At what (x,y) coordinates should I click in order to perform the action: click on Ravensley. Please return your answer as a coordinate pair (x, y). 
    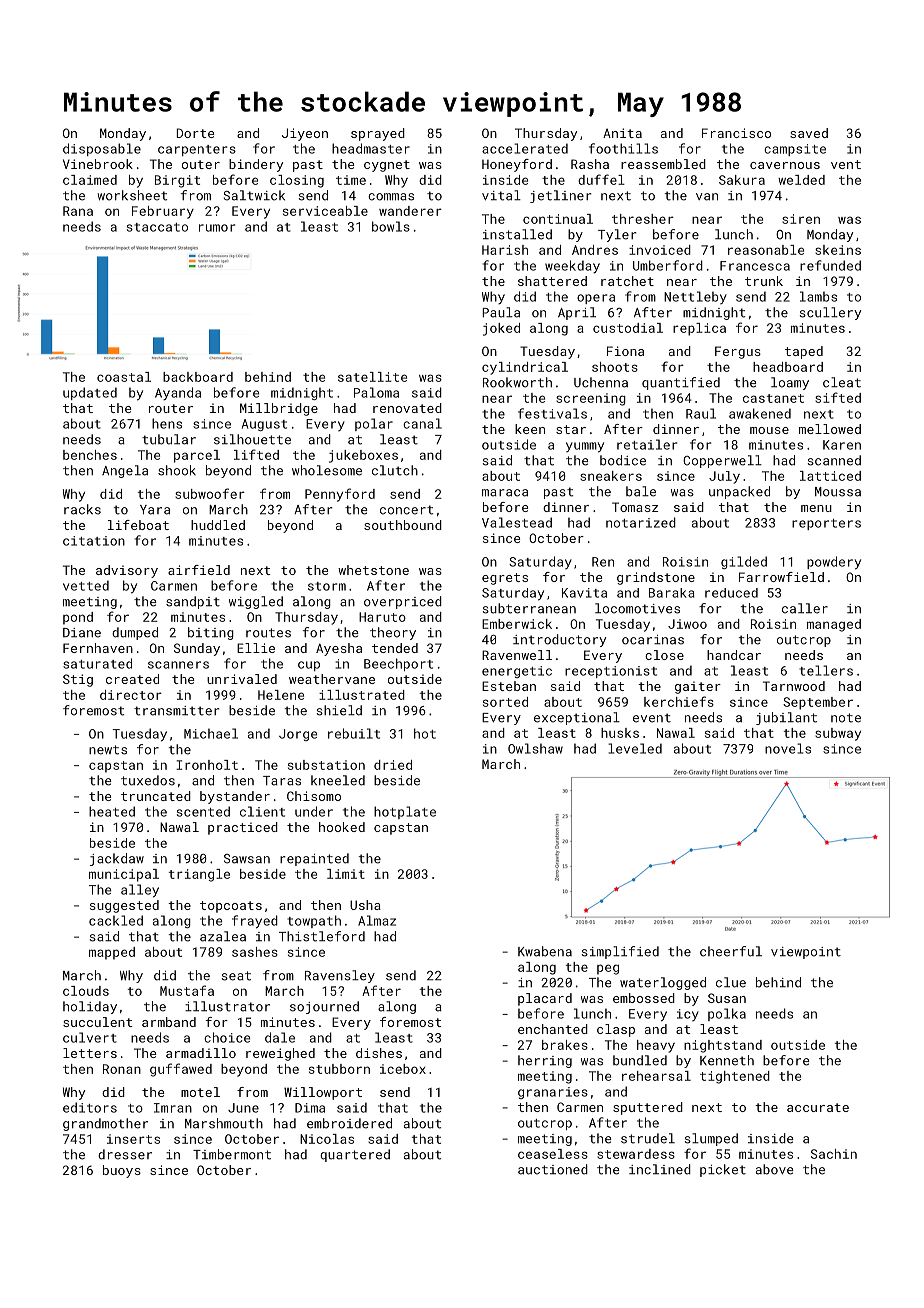
    Looking at the image, I should click on (340, 976).
